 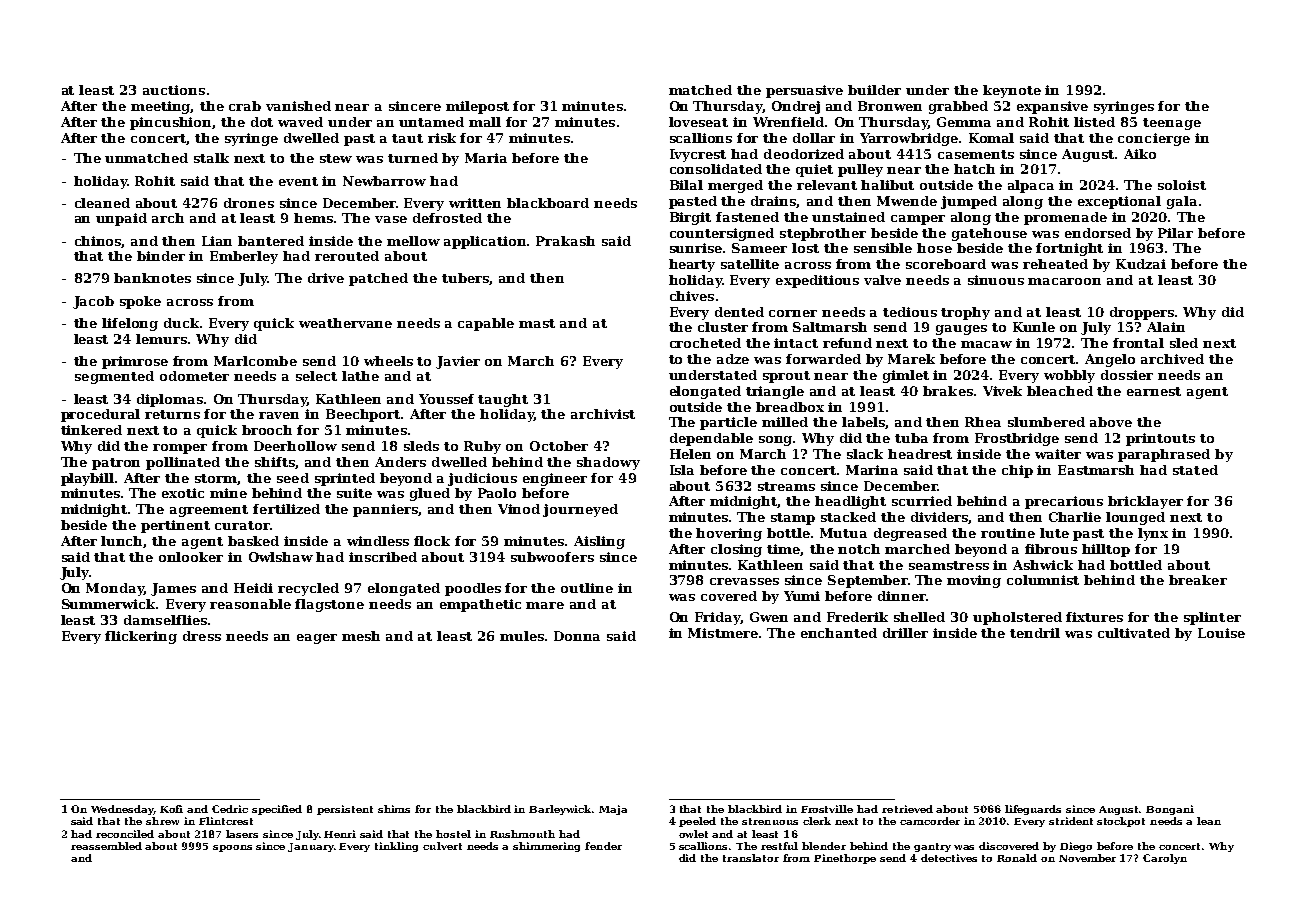 What do you see at coordinates (751, 858) in the screenshot?
I see `translator` at bounding box center [751, 858].
